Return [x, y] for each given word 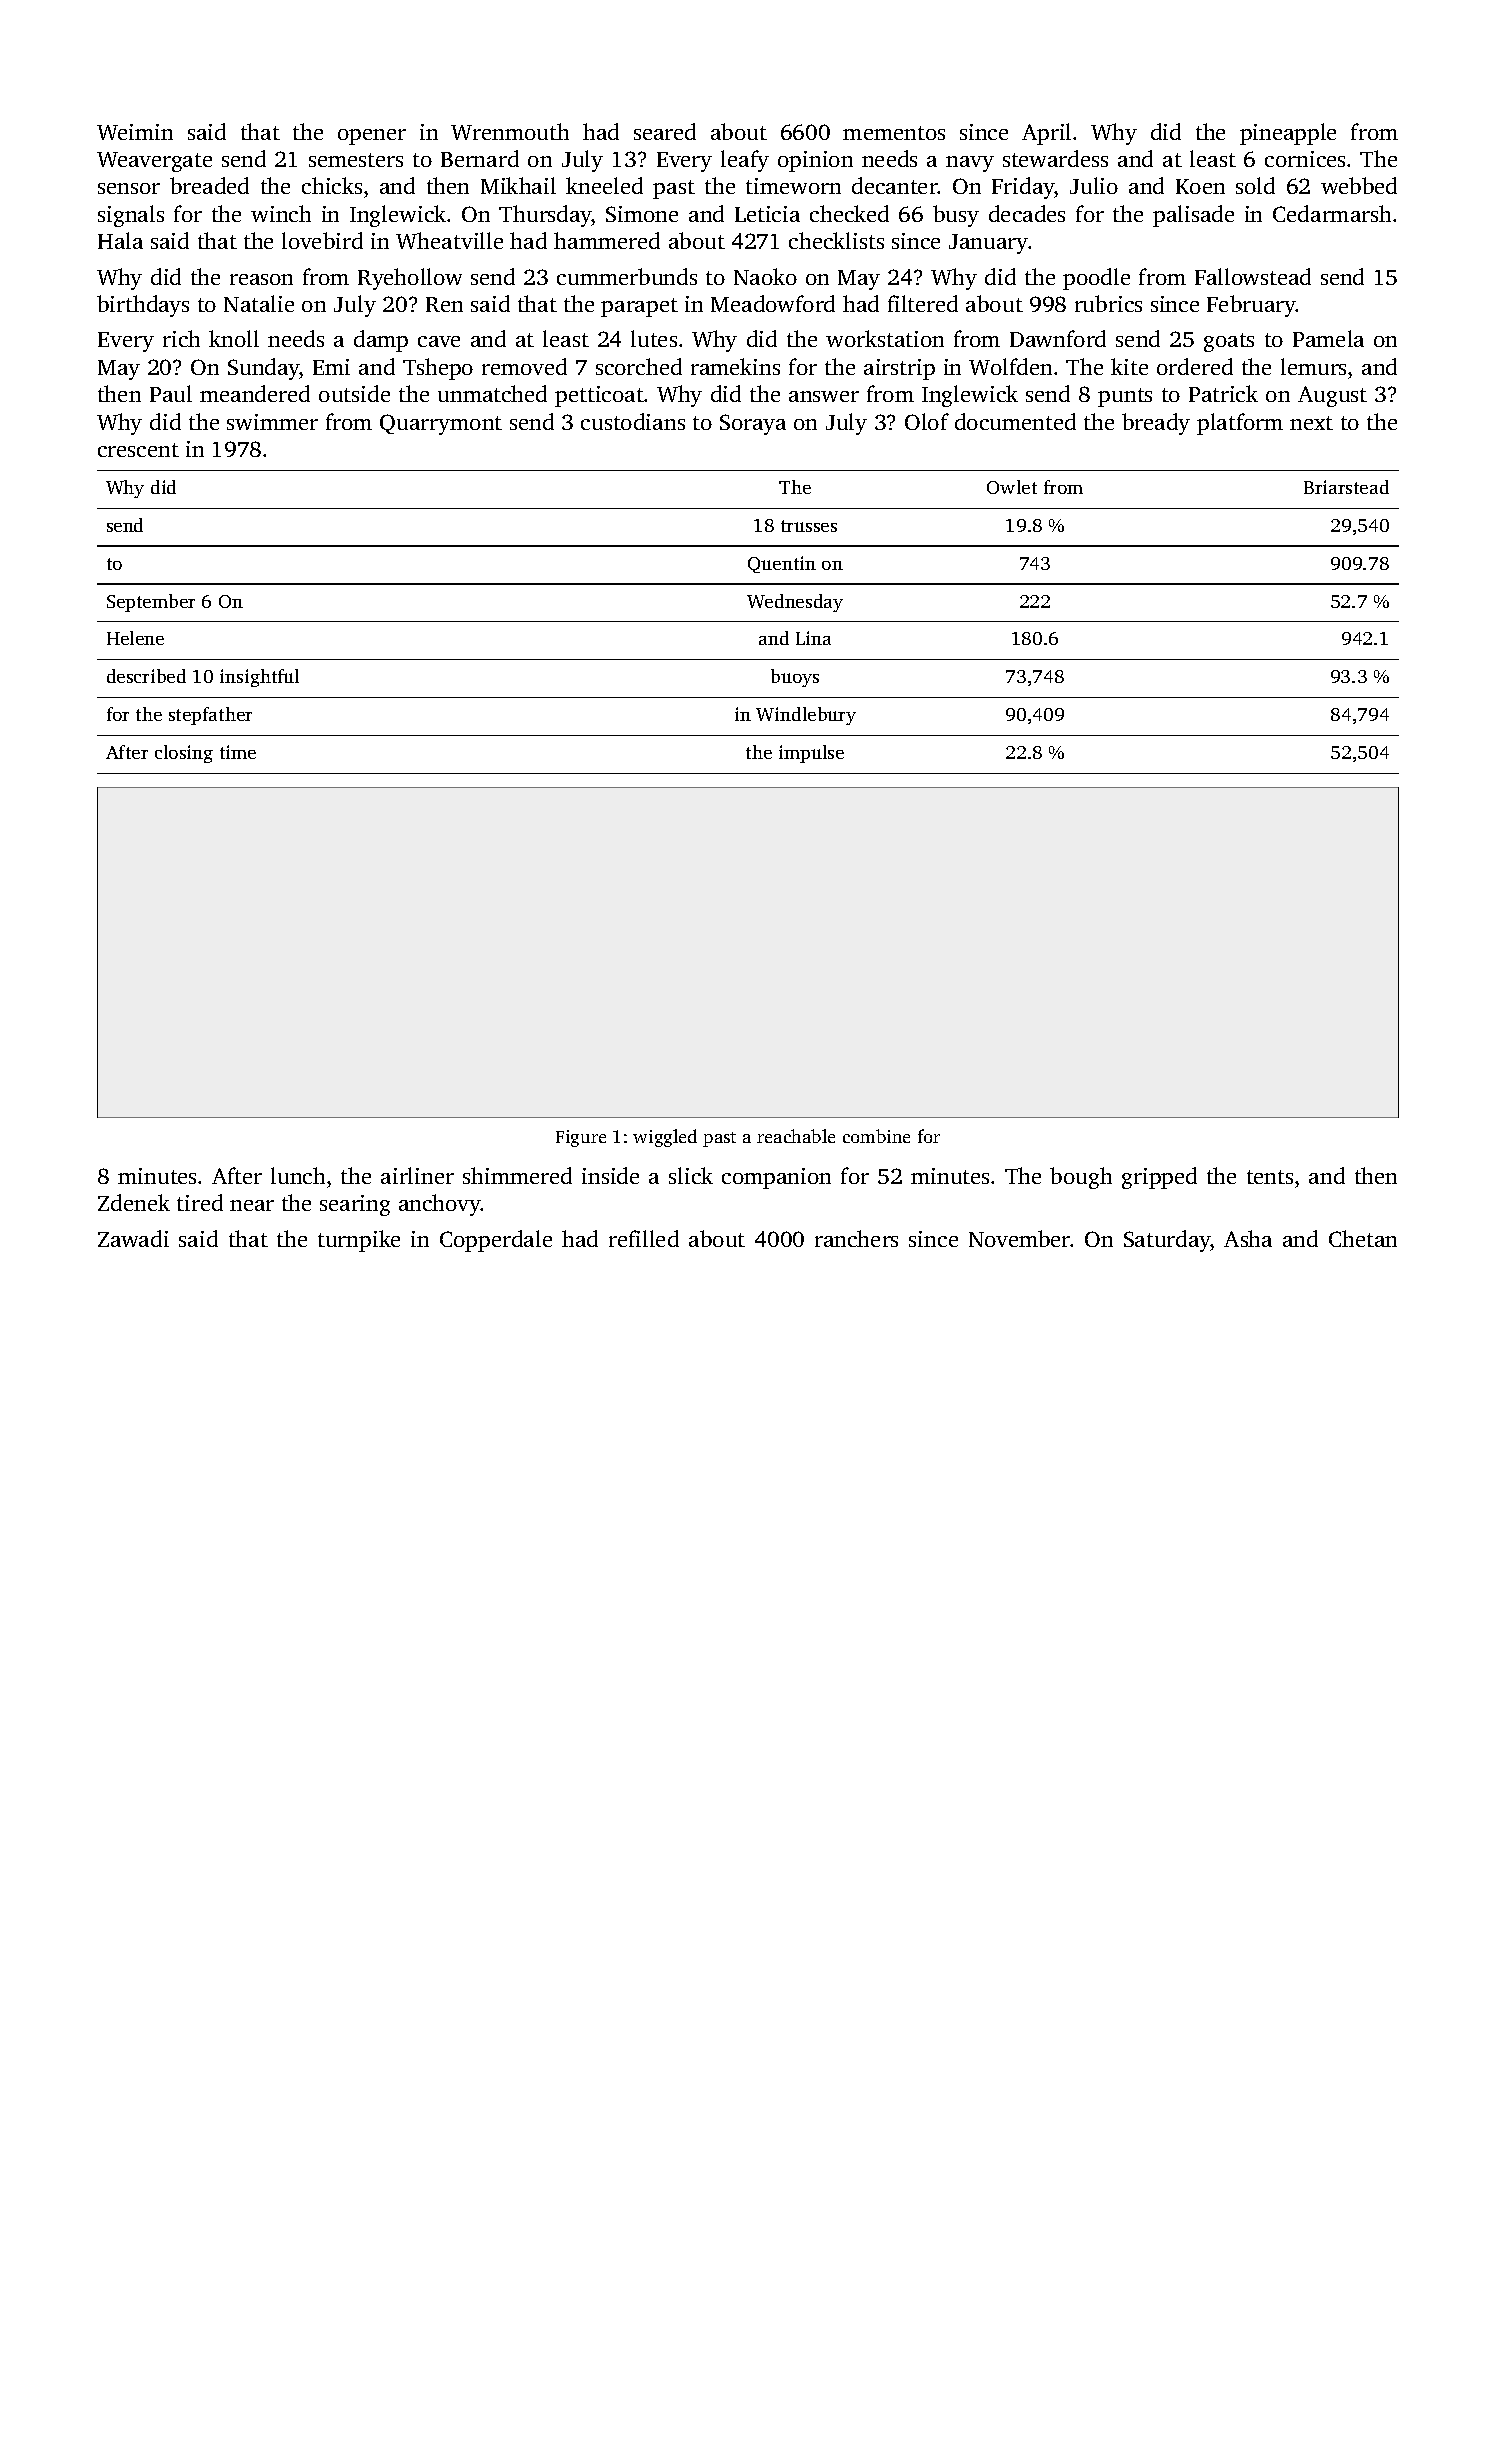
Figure [581, 1138]
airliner [417, 1175]
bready [1156, 424]
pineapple [1288, 134]
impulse [811, 754]
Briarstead [1346, 487]
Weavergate [154, 162]
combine [876, 1136]
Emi [331, 367]
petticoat [599, 396]
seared [665, 131]
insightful [259, 678]
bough [1081, 1178]
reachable [796, 1136]
